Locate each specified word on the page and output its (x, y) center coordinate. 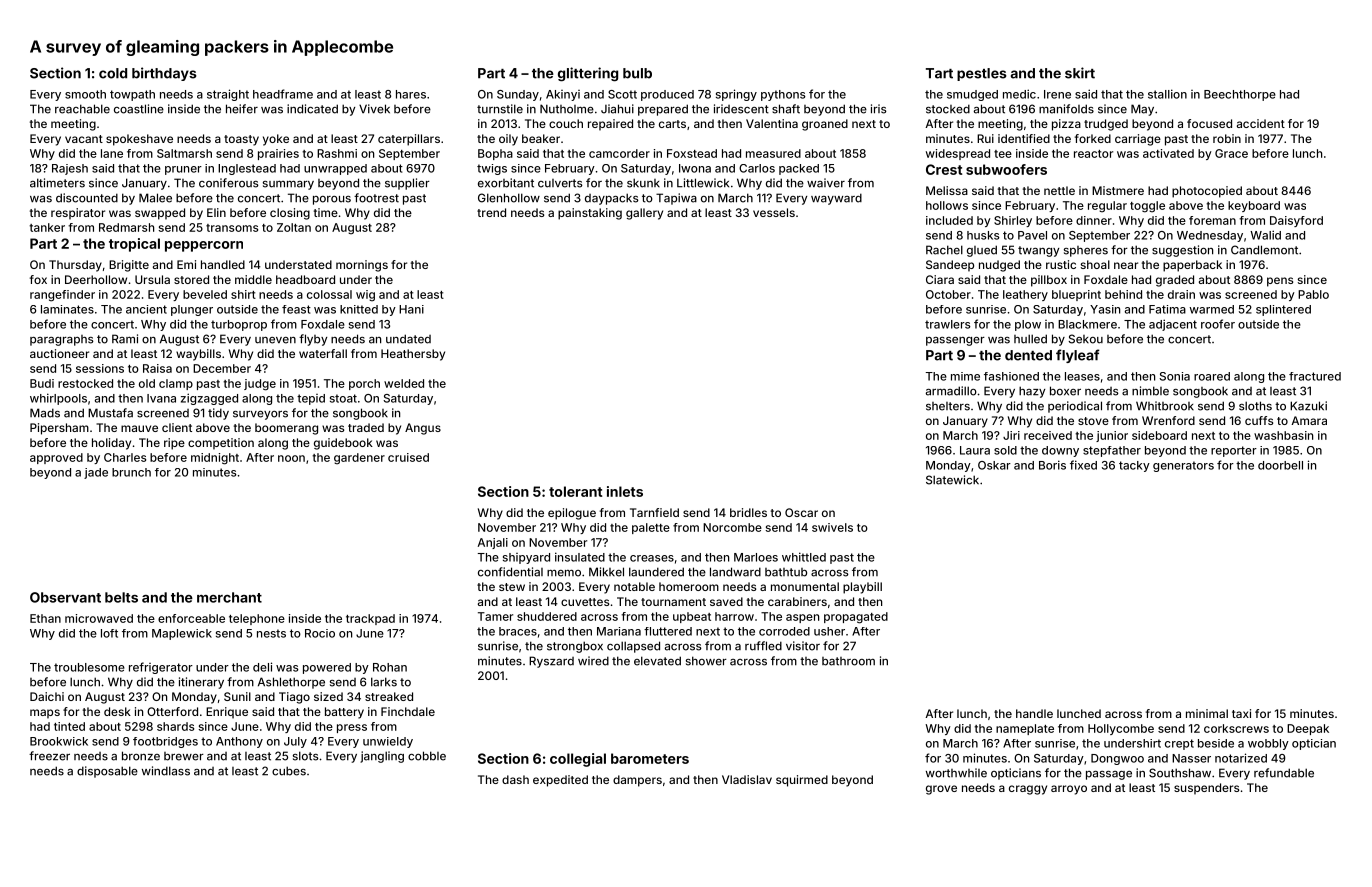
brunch (131, 472)
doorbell (1280, 465)
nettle (1059, 190)
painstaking (590, 214)
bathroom (848, 661)
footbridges (165, 742)
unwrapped (335, 169)
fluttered (668, 631)
